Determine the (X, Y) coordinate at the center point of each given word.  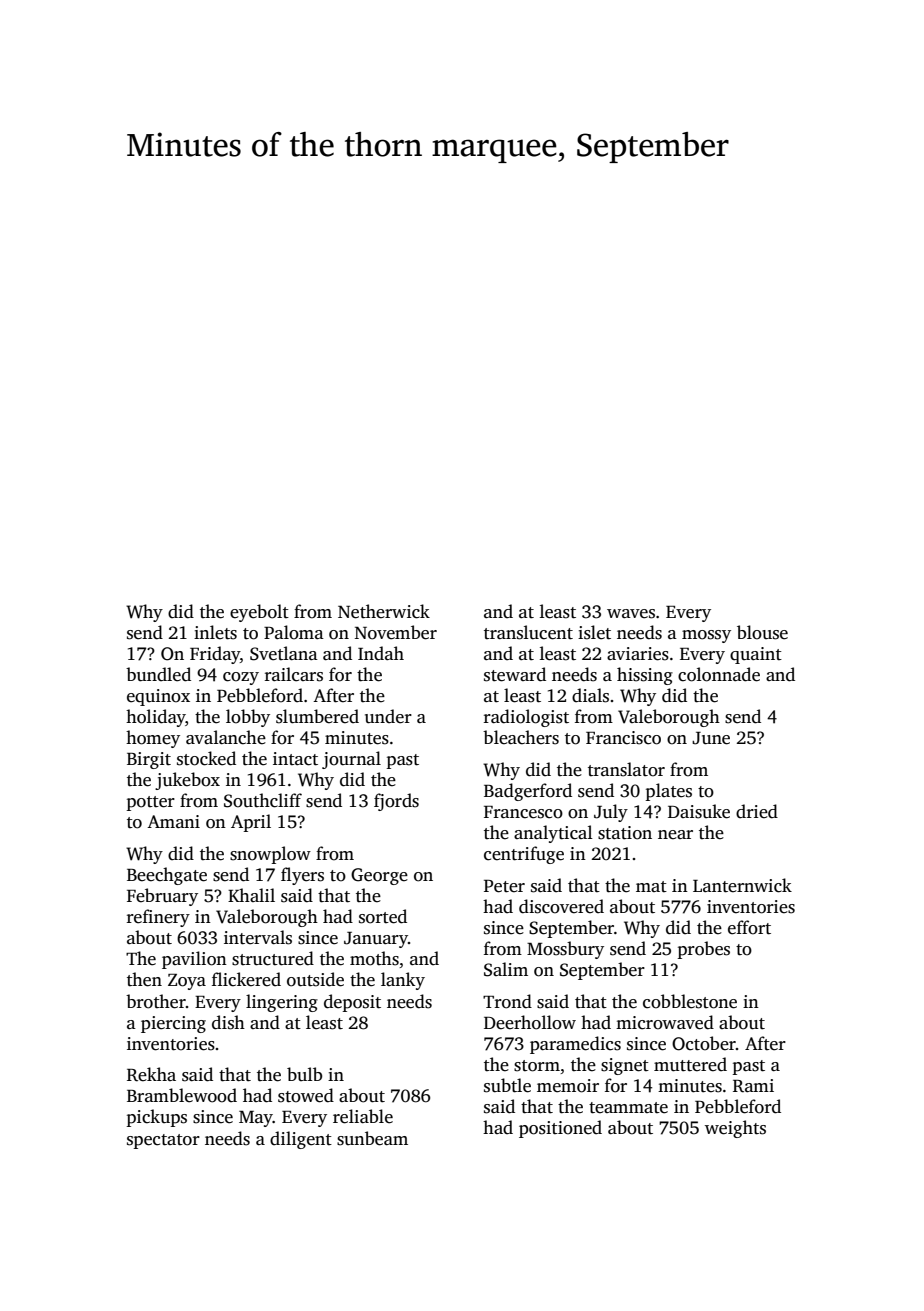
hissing (645, 676)
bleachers (521, 737)
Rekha (151, 1074)
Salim (506, 969)
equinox (158, 697)
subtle (507, 1085)
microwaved (665, 1022)
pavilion (194, 960)
